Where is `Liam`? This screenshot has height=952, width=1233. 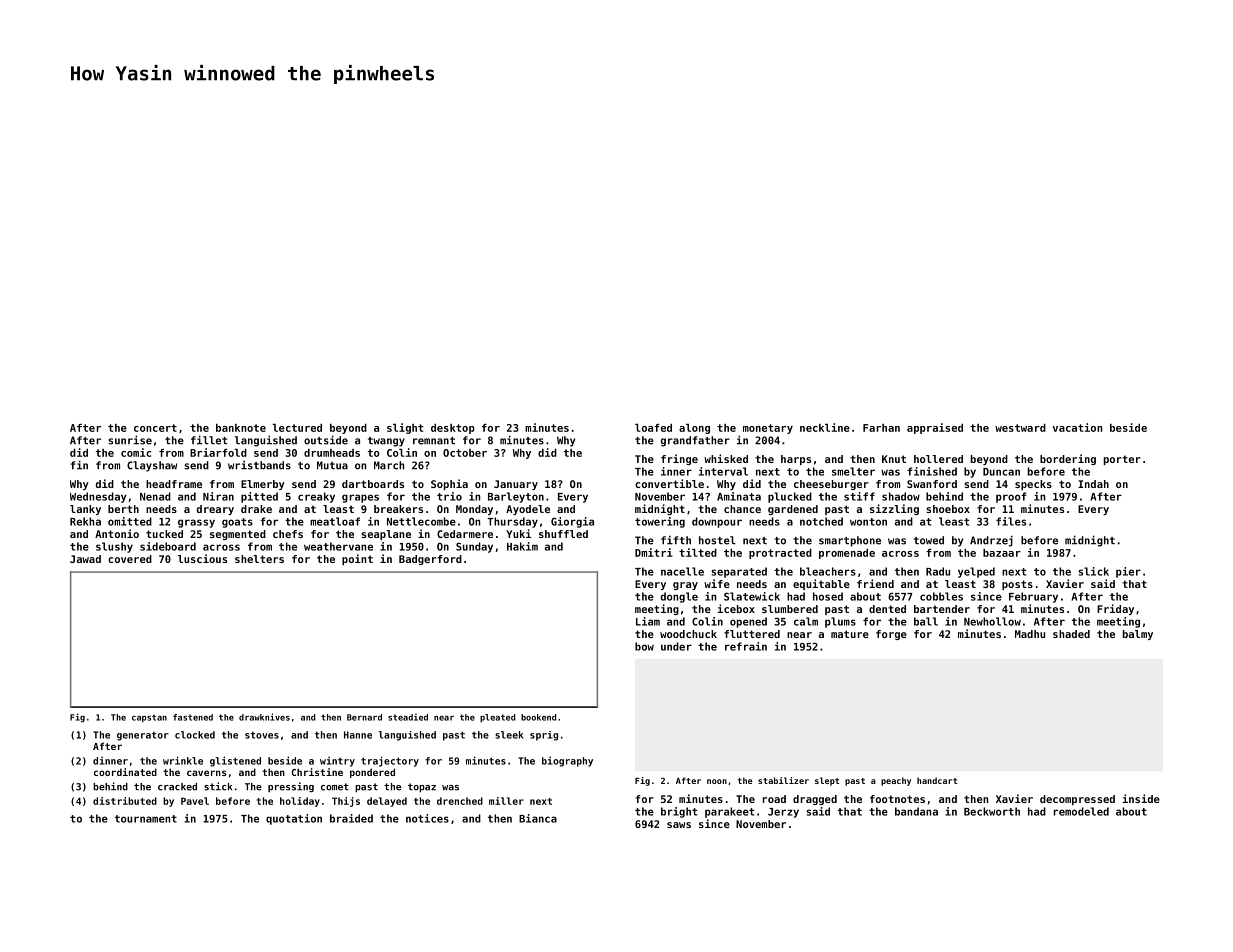
Liam is located at coordinates (648, 621).
